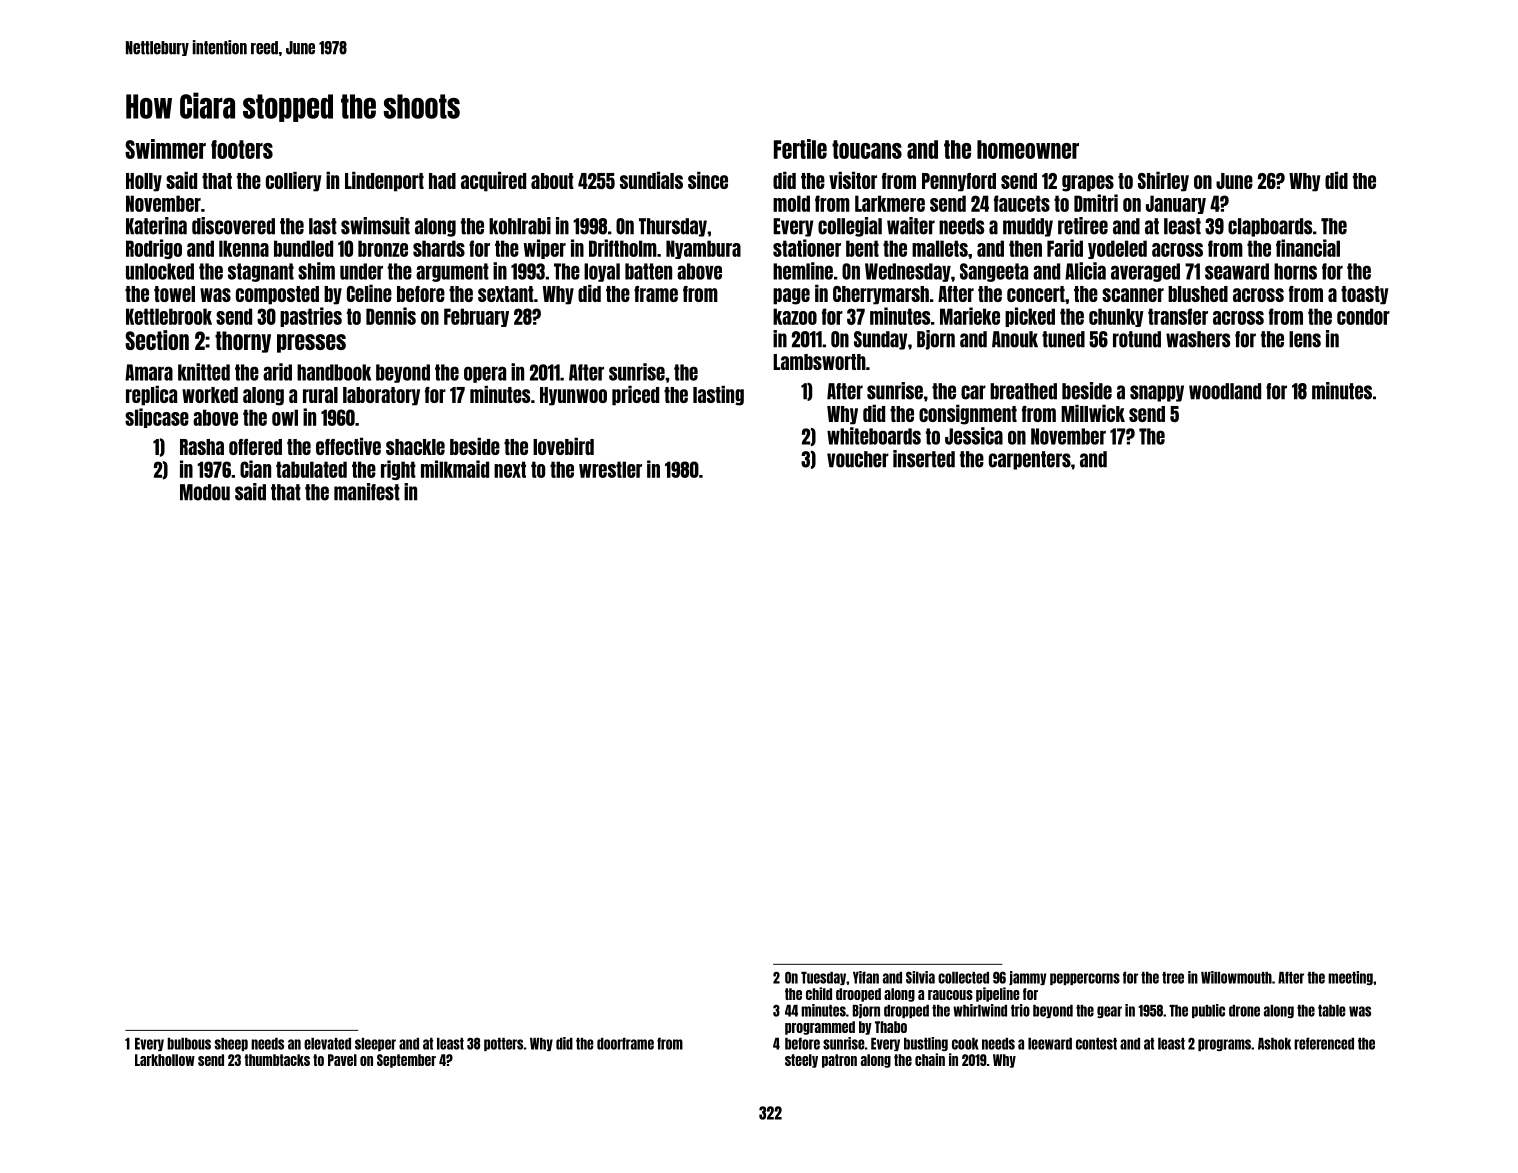 The width and height of the page is (1518, 1173). What do you see at coordinates (1030, 460) in the page?
I see `carpenters` at bounding box center [1030, 460].
